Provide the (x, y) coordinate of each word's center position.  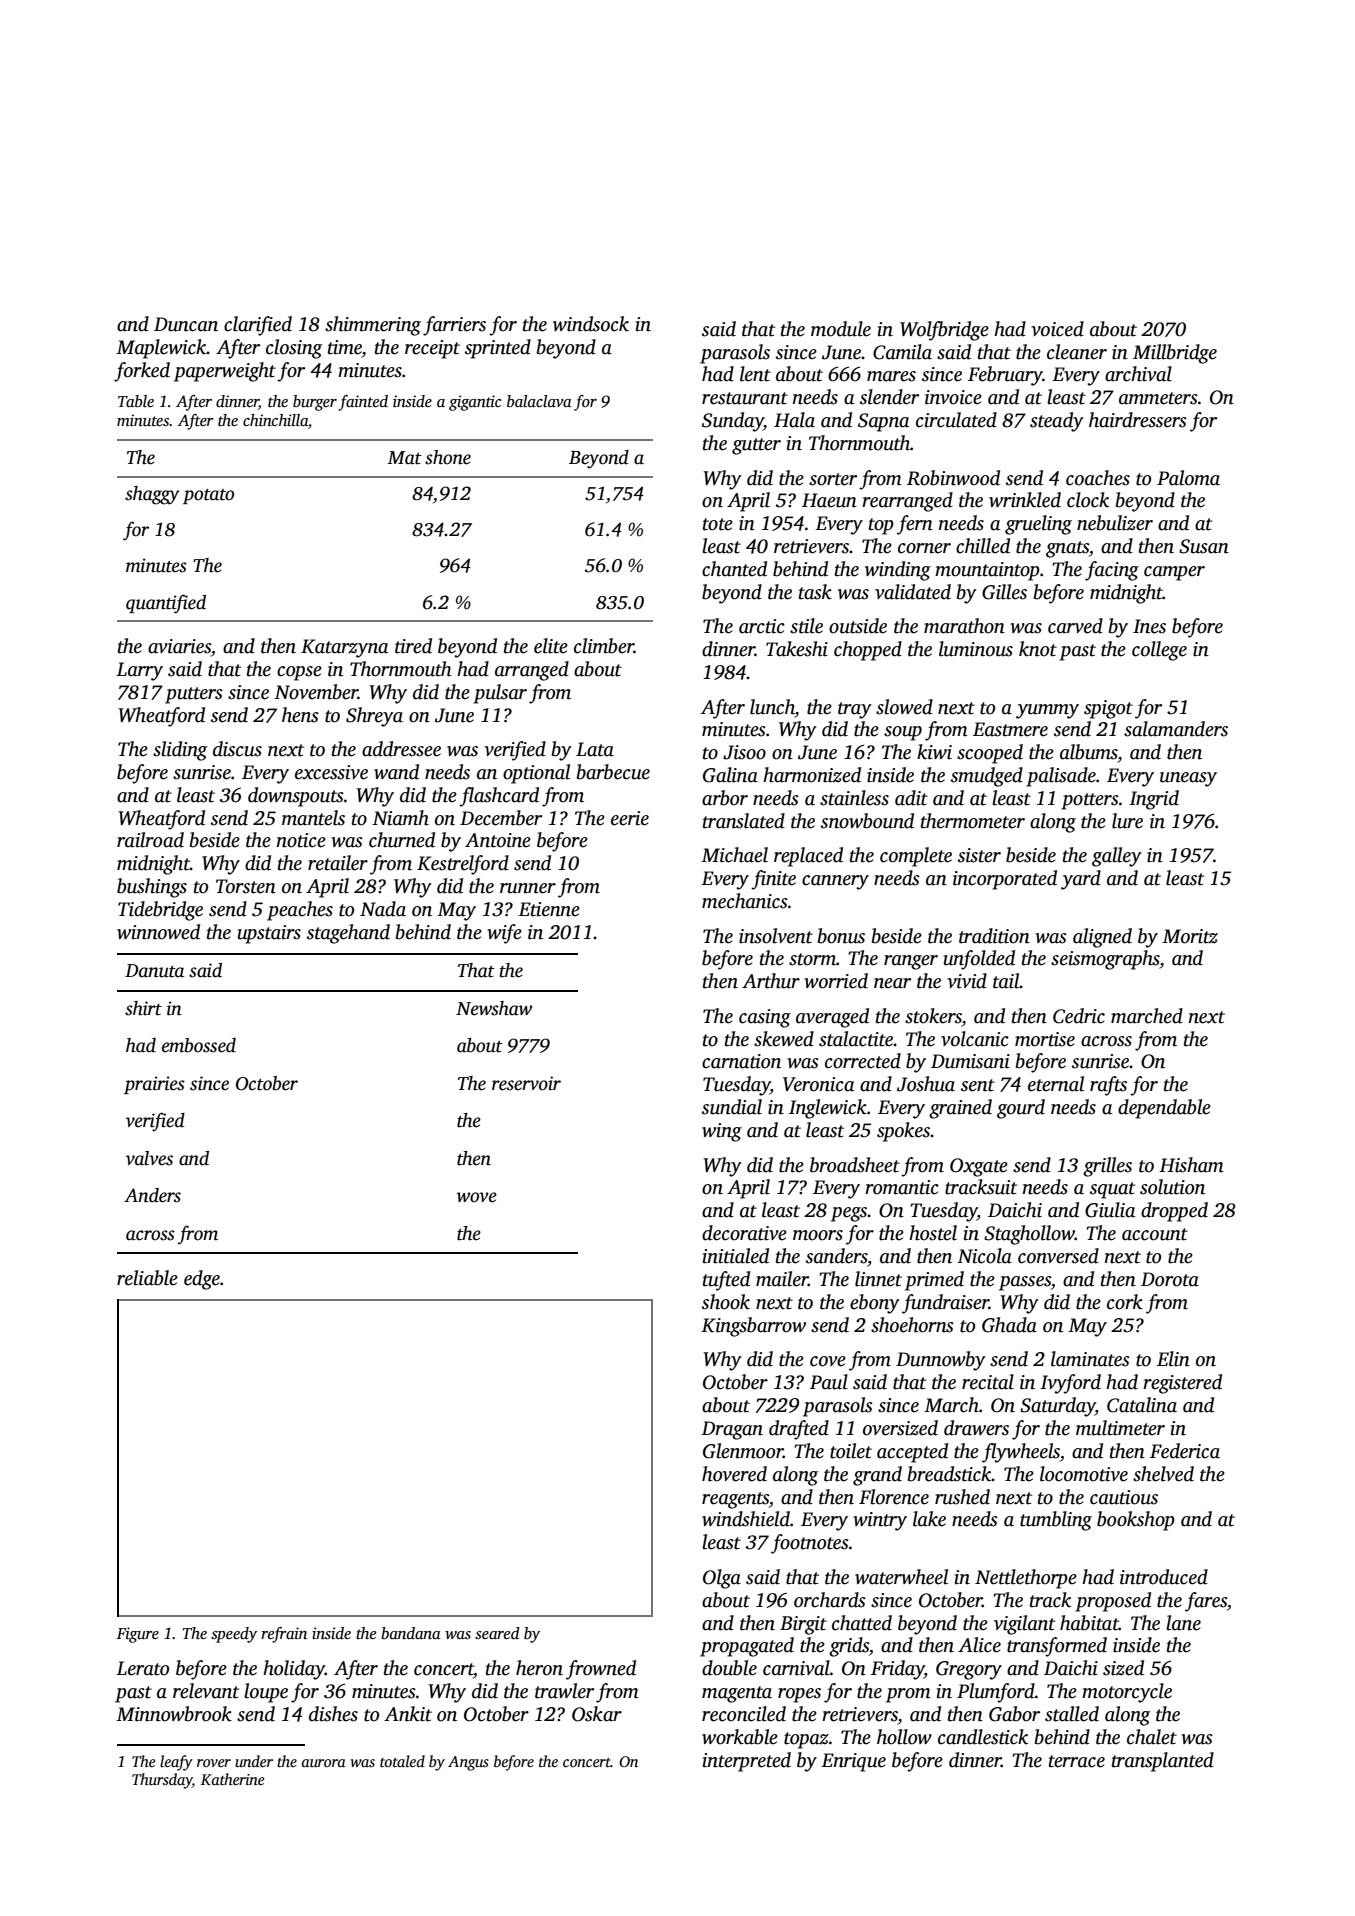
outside (858, 626)
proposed (1113, 1602)
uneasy (1188, 779)
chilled (983, 546)
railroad (150, 840)
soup (903, 733)
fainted (363, 403)
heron (539, 1668)
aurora (324, 1763)
